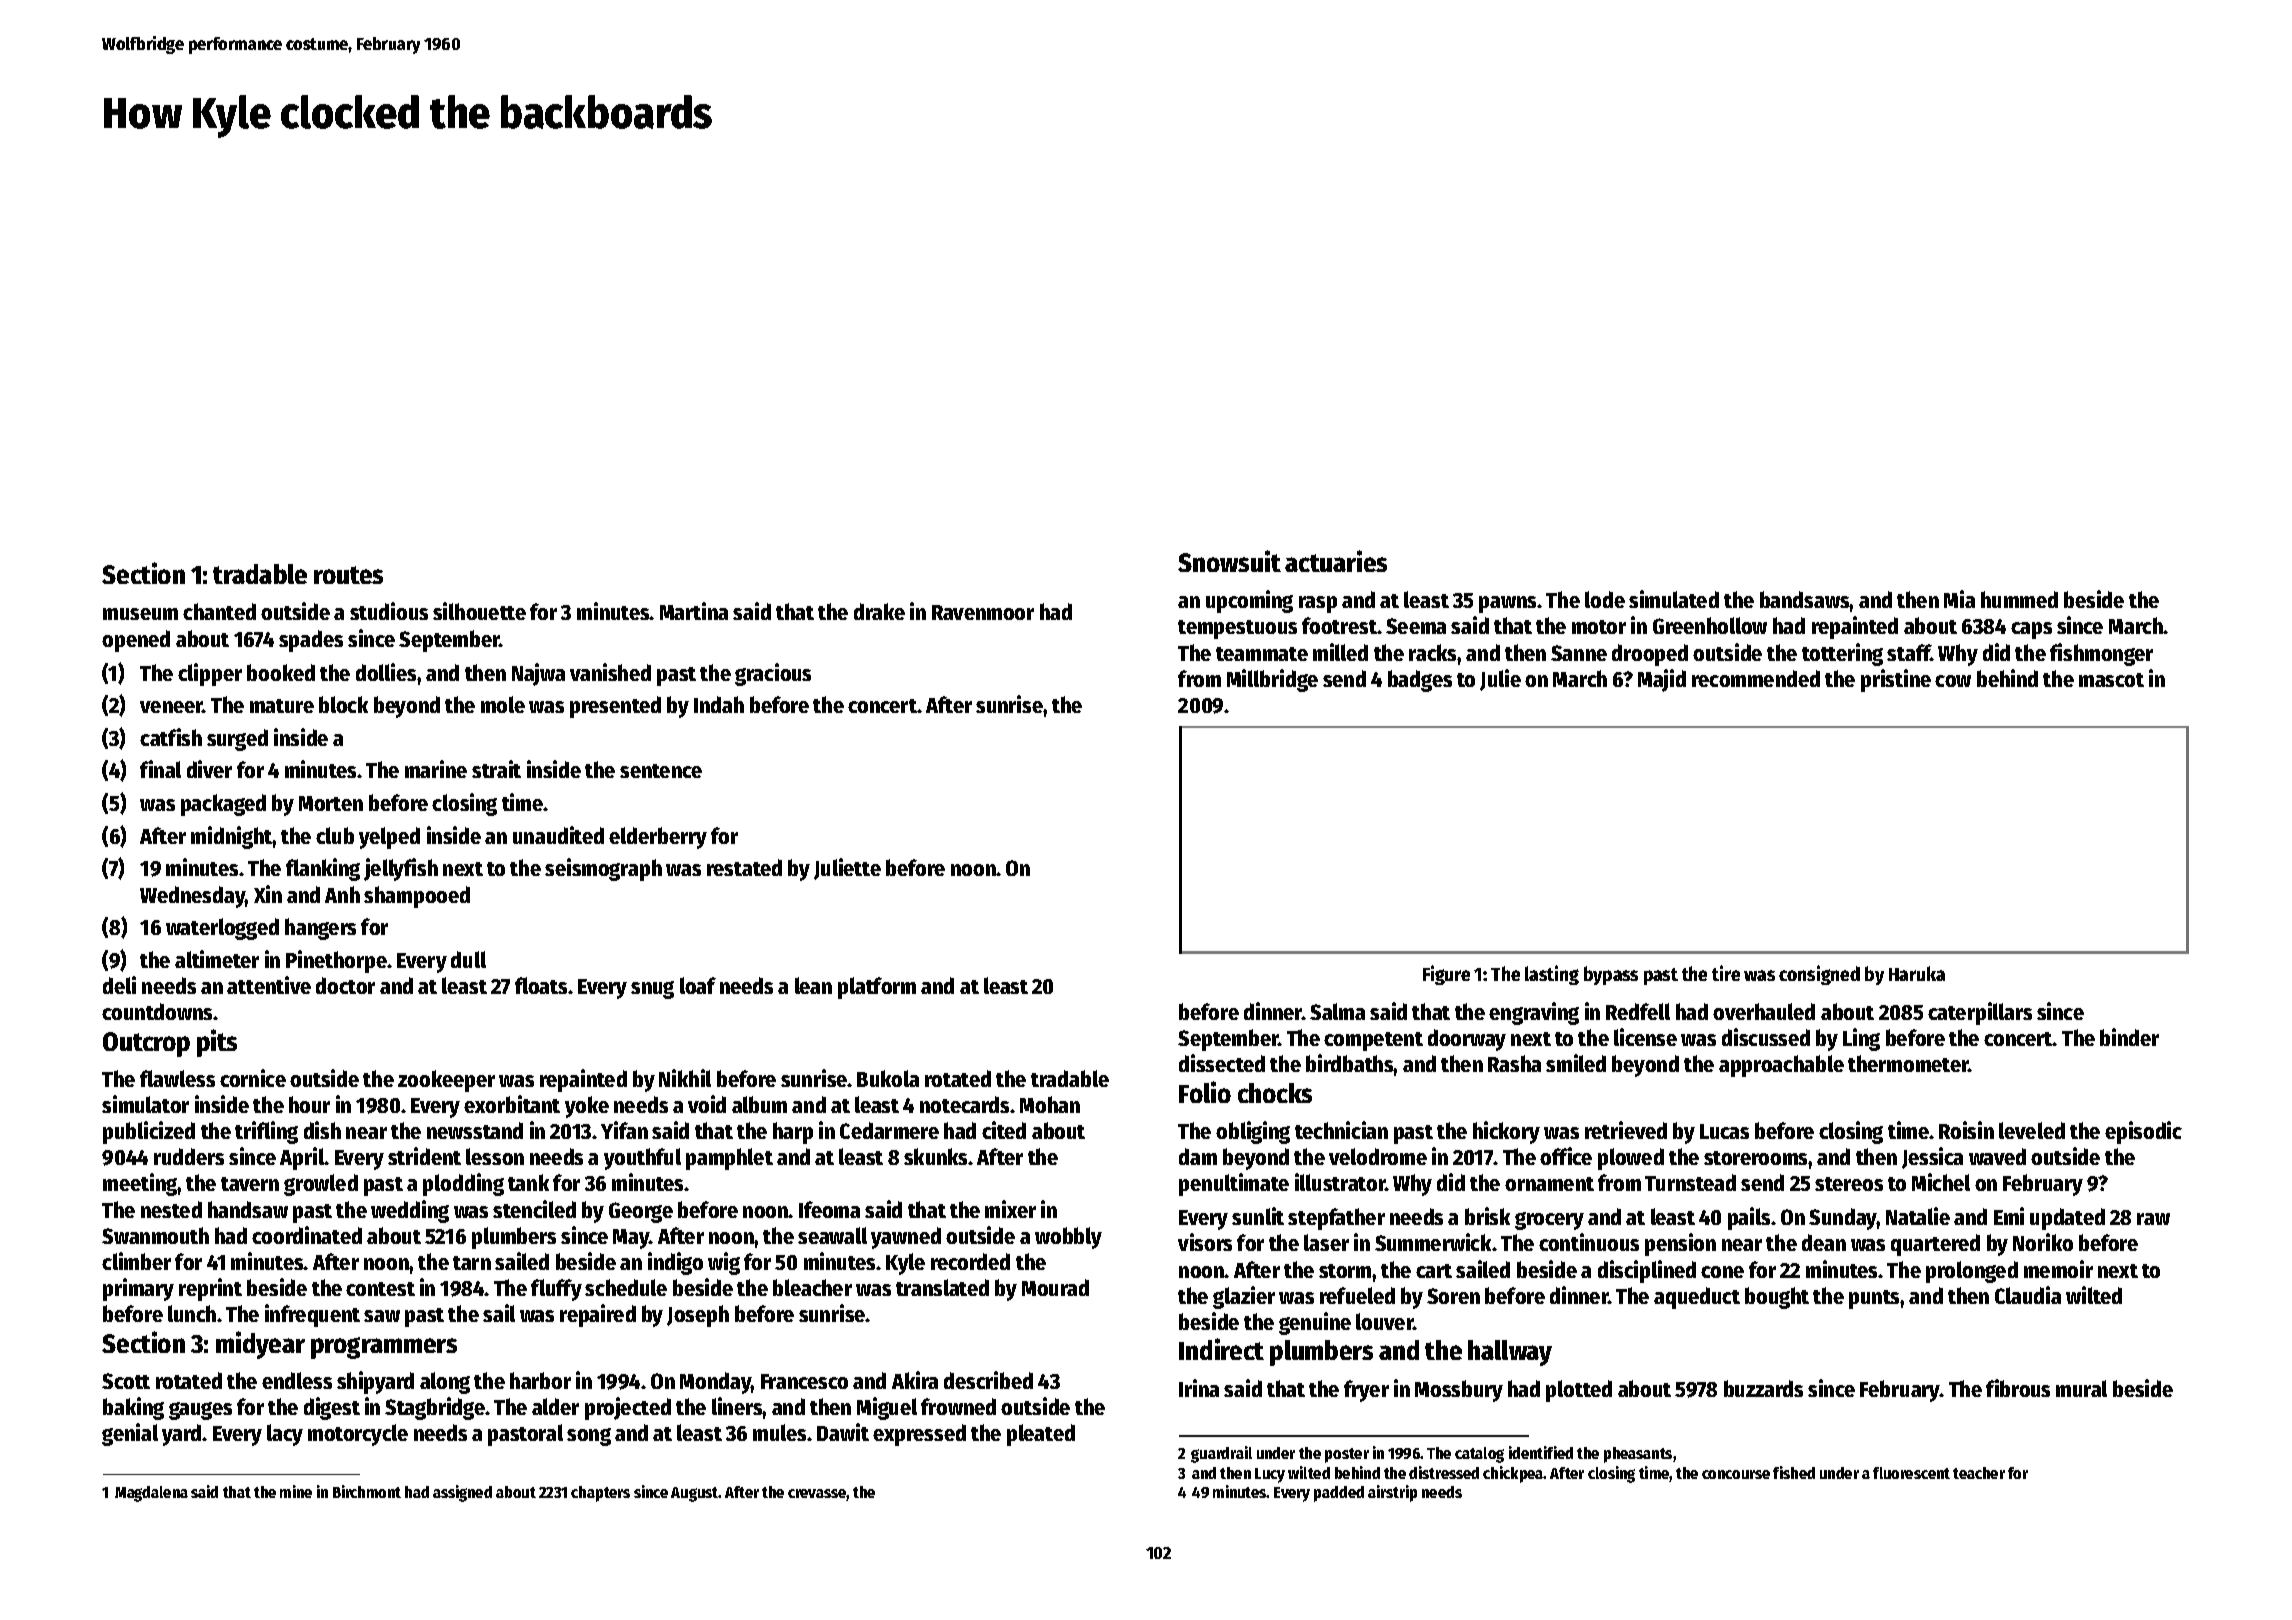 The height and width of the image is (1620, 2292). What do you see at coordinates (468, 959) in the image?
I see `dull` at bounding box center [468, 959].
